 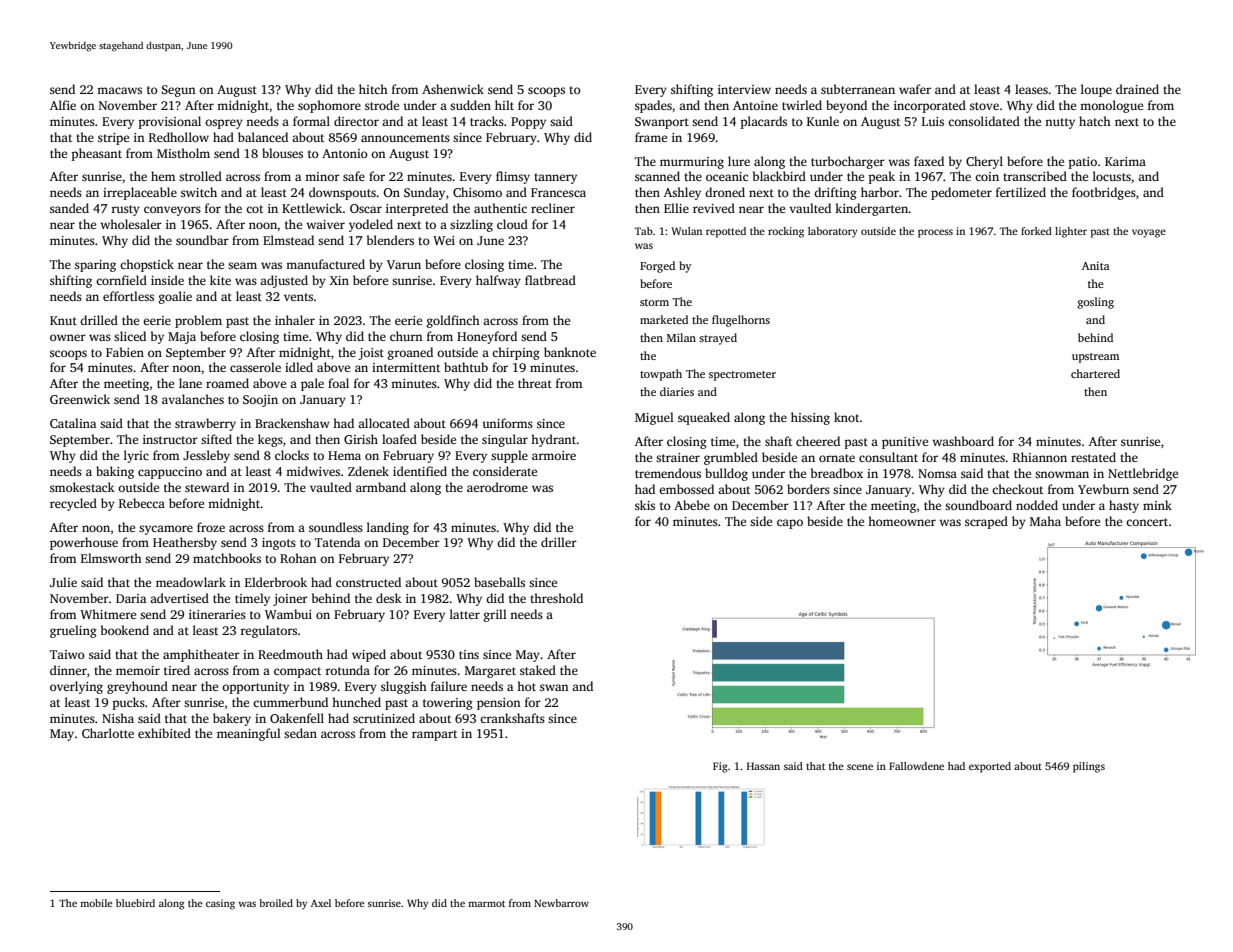 What do you see at coordinates (986, 522) in the document?
I see `scraped` at bounding box center [986, 522].
